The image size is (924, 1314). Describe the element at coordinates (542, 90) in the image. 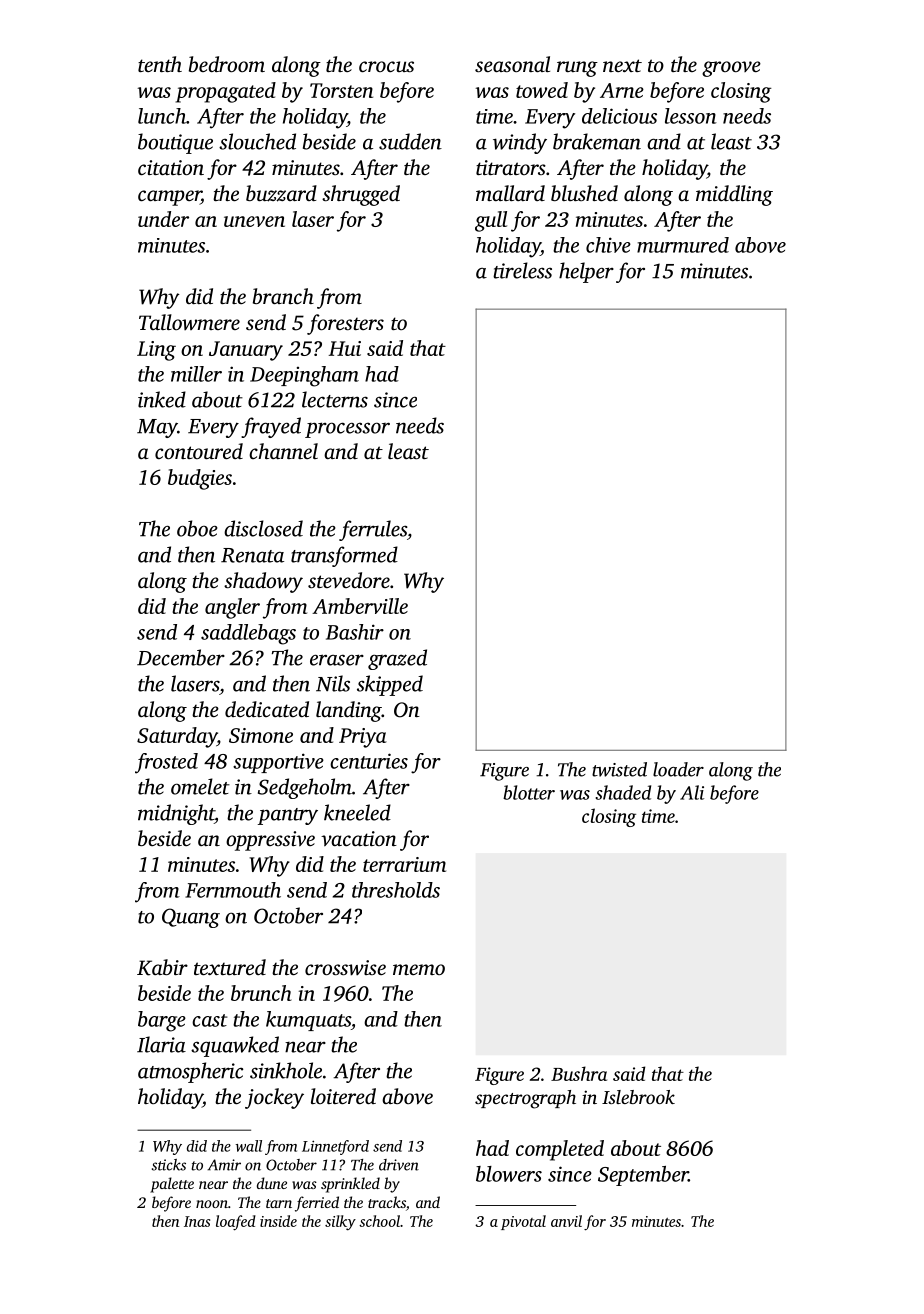

I see `towed` at that location.
